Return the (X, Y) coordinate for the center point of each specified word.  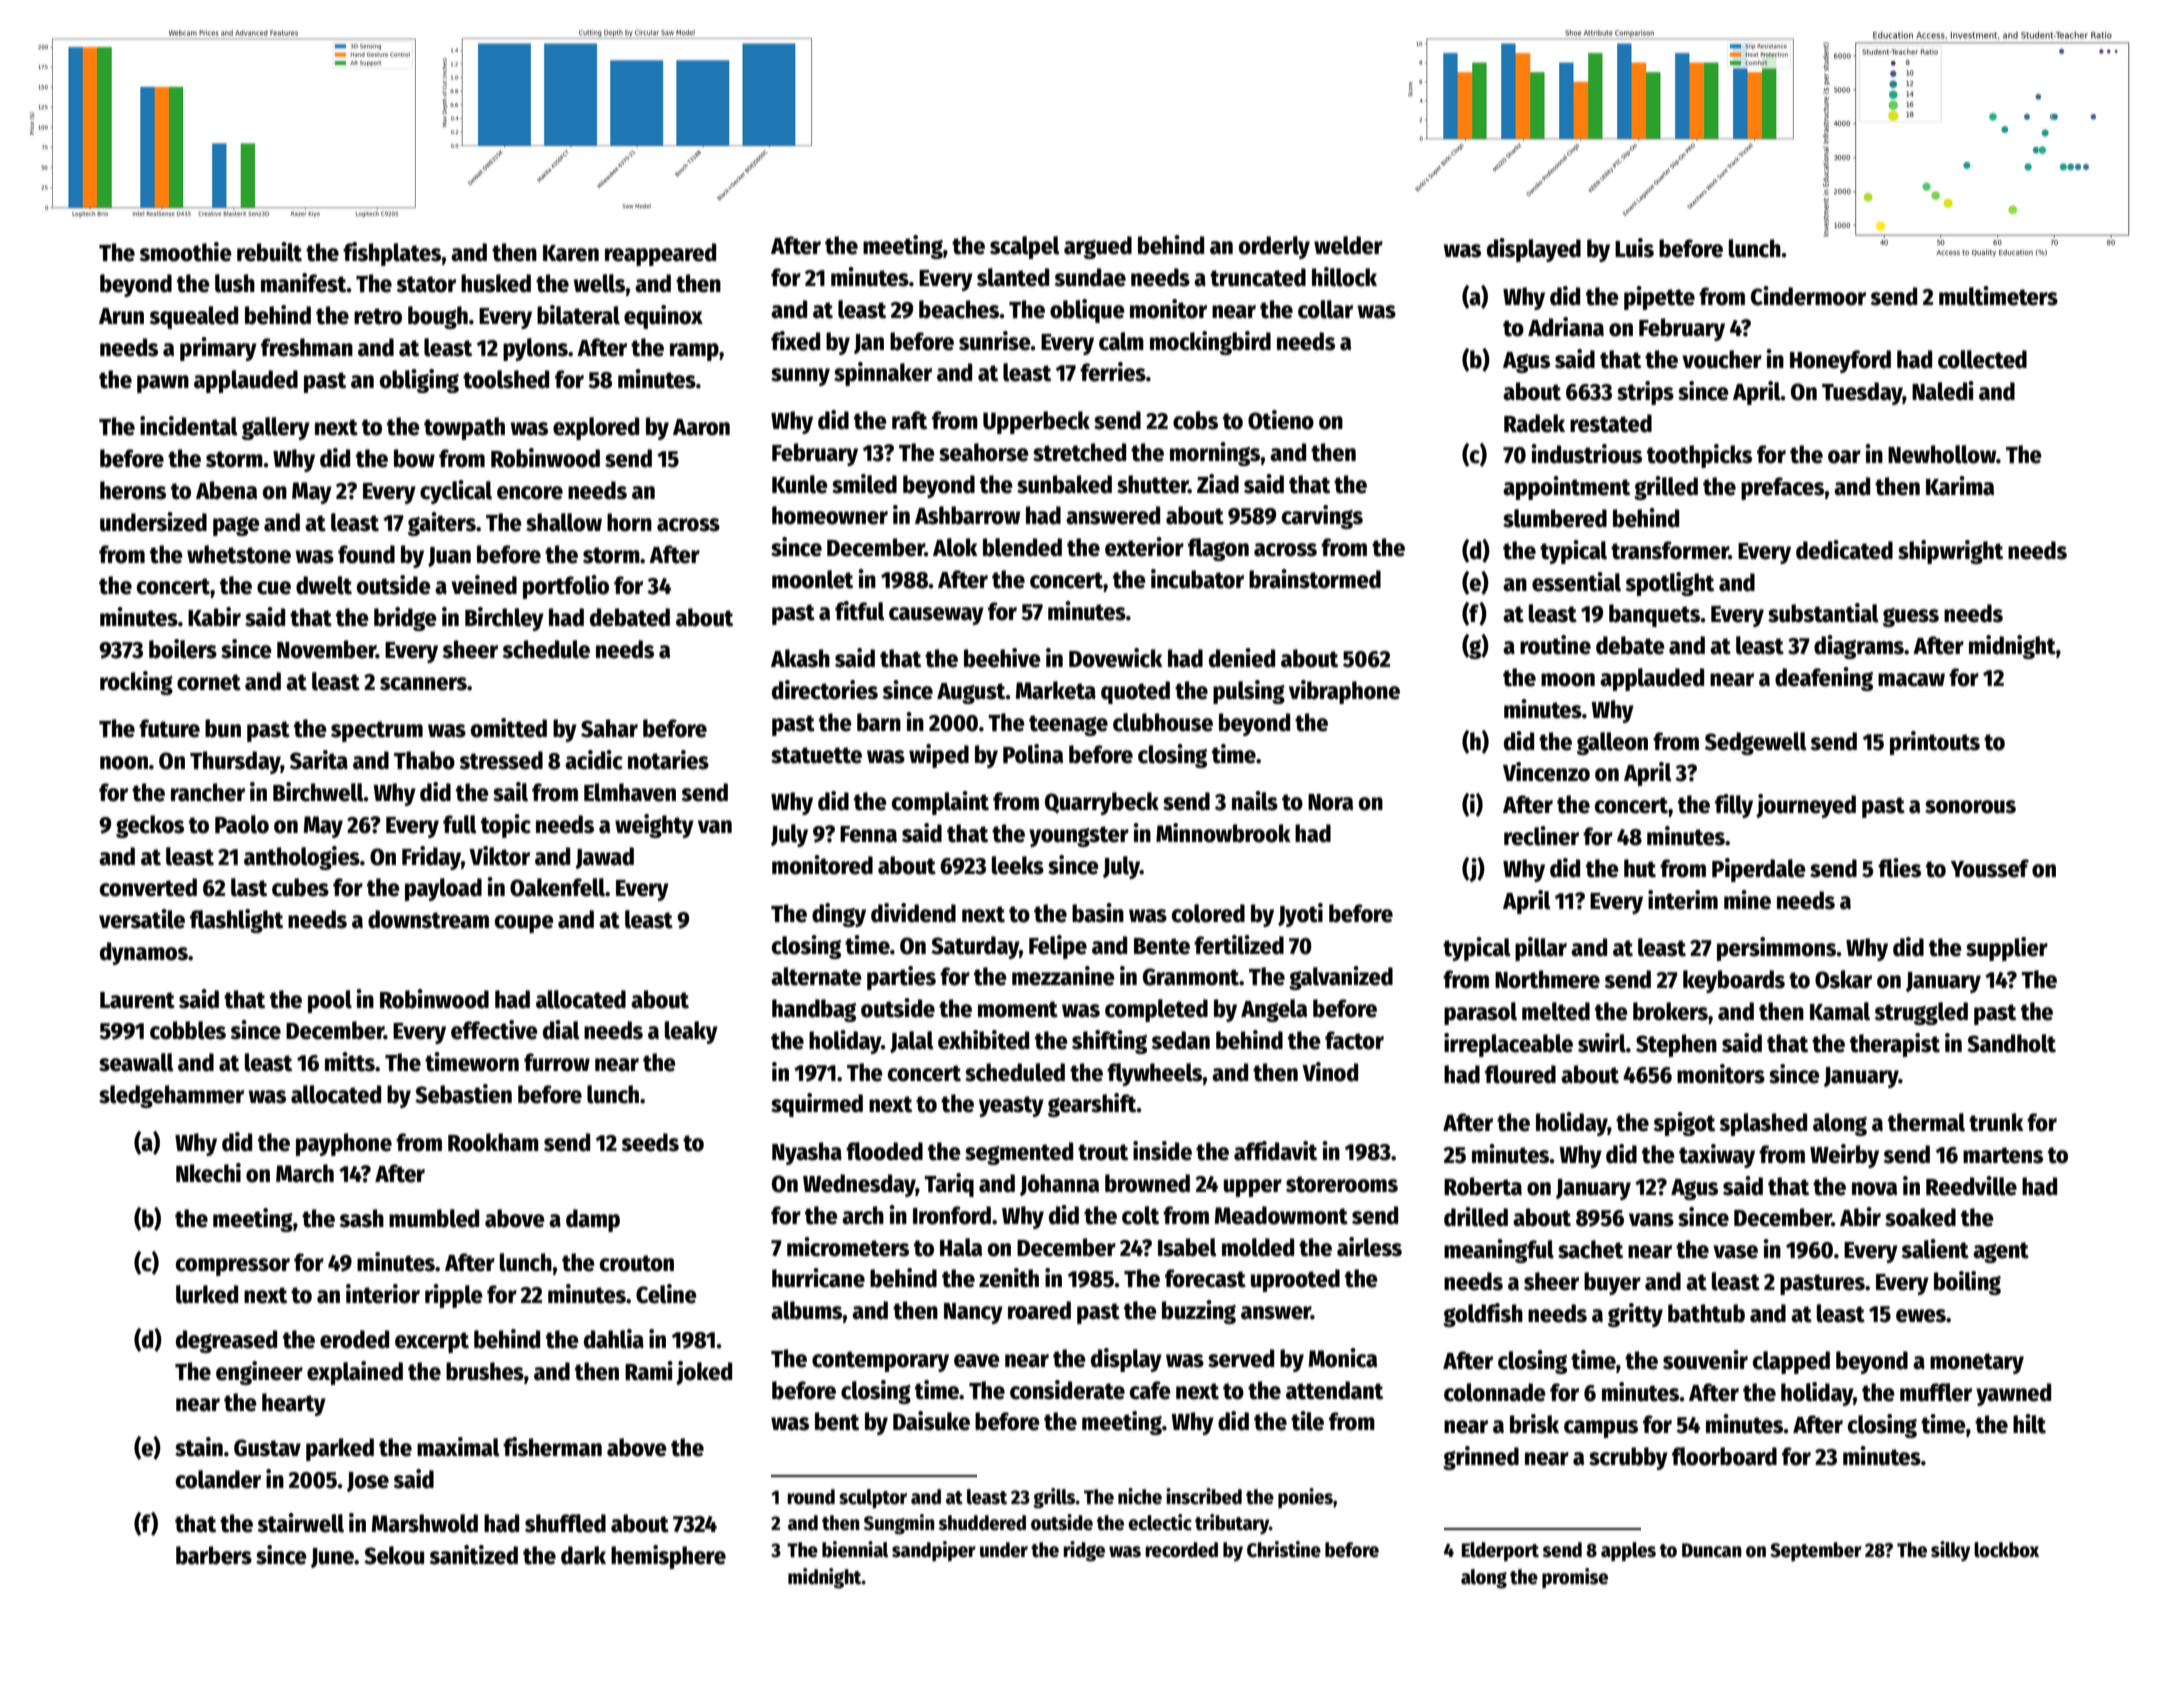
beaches (959, 309)
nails (1255, 801)
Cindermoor (1808, 296)
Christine (1284, 1549)
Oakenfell (557, 887)
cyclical (456, 492)
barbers (214, 1555)
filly (1734, 806)
